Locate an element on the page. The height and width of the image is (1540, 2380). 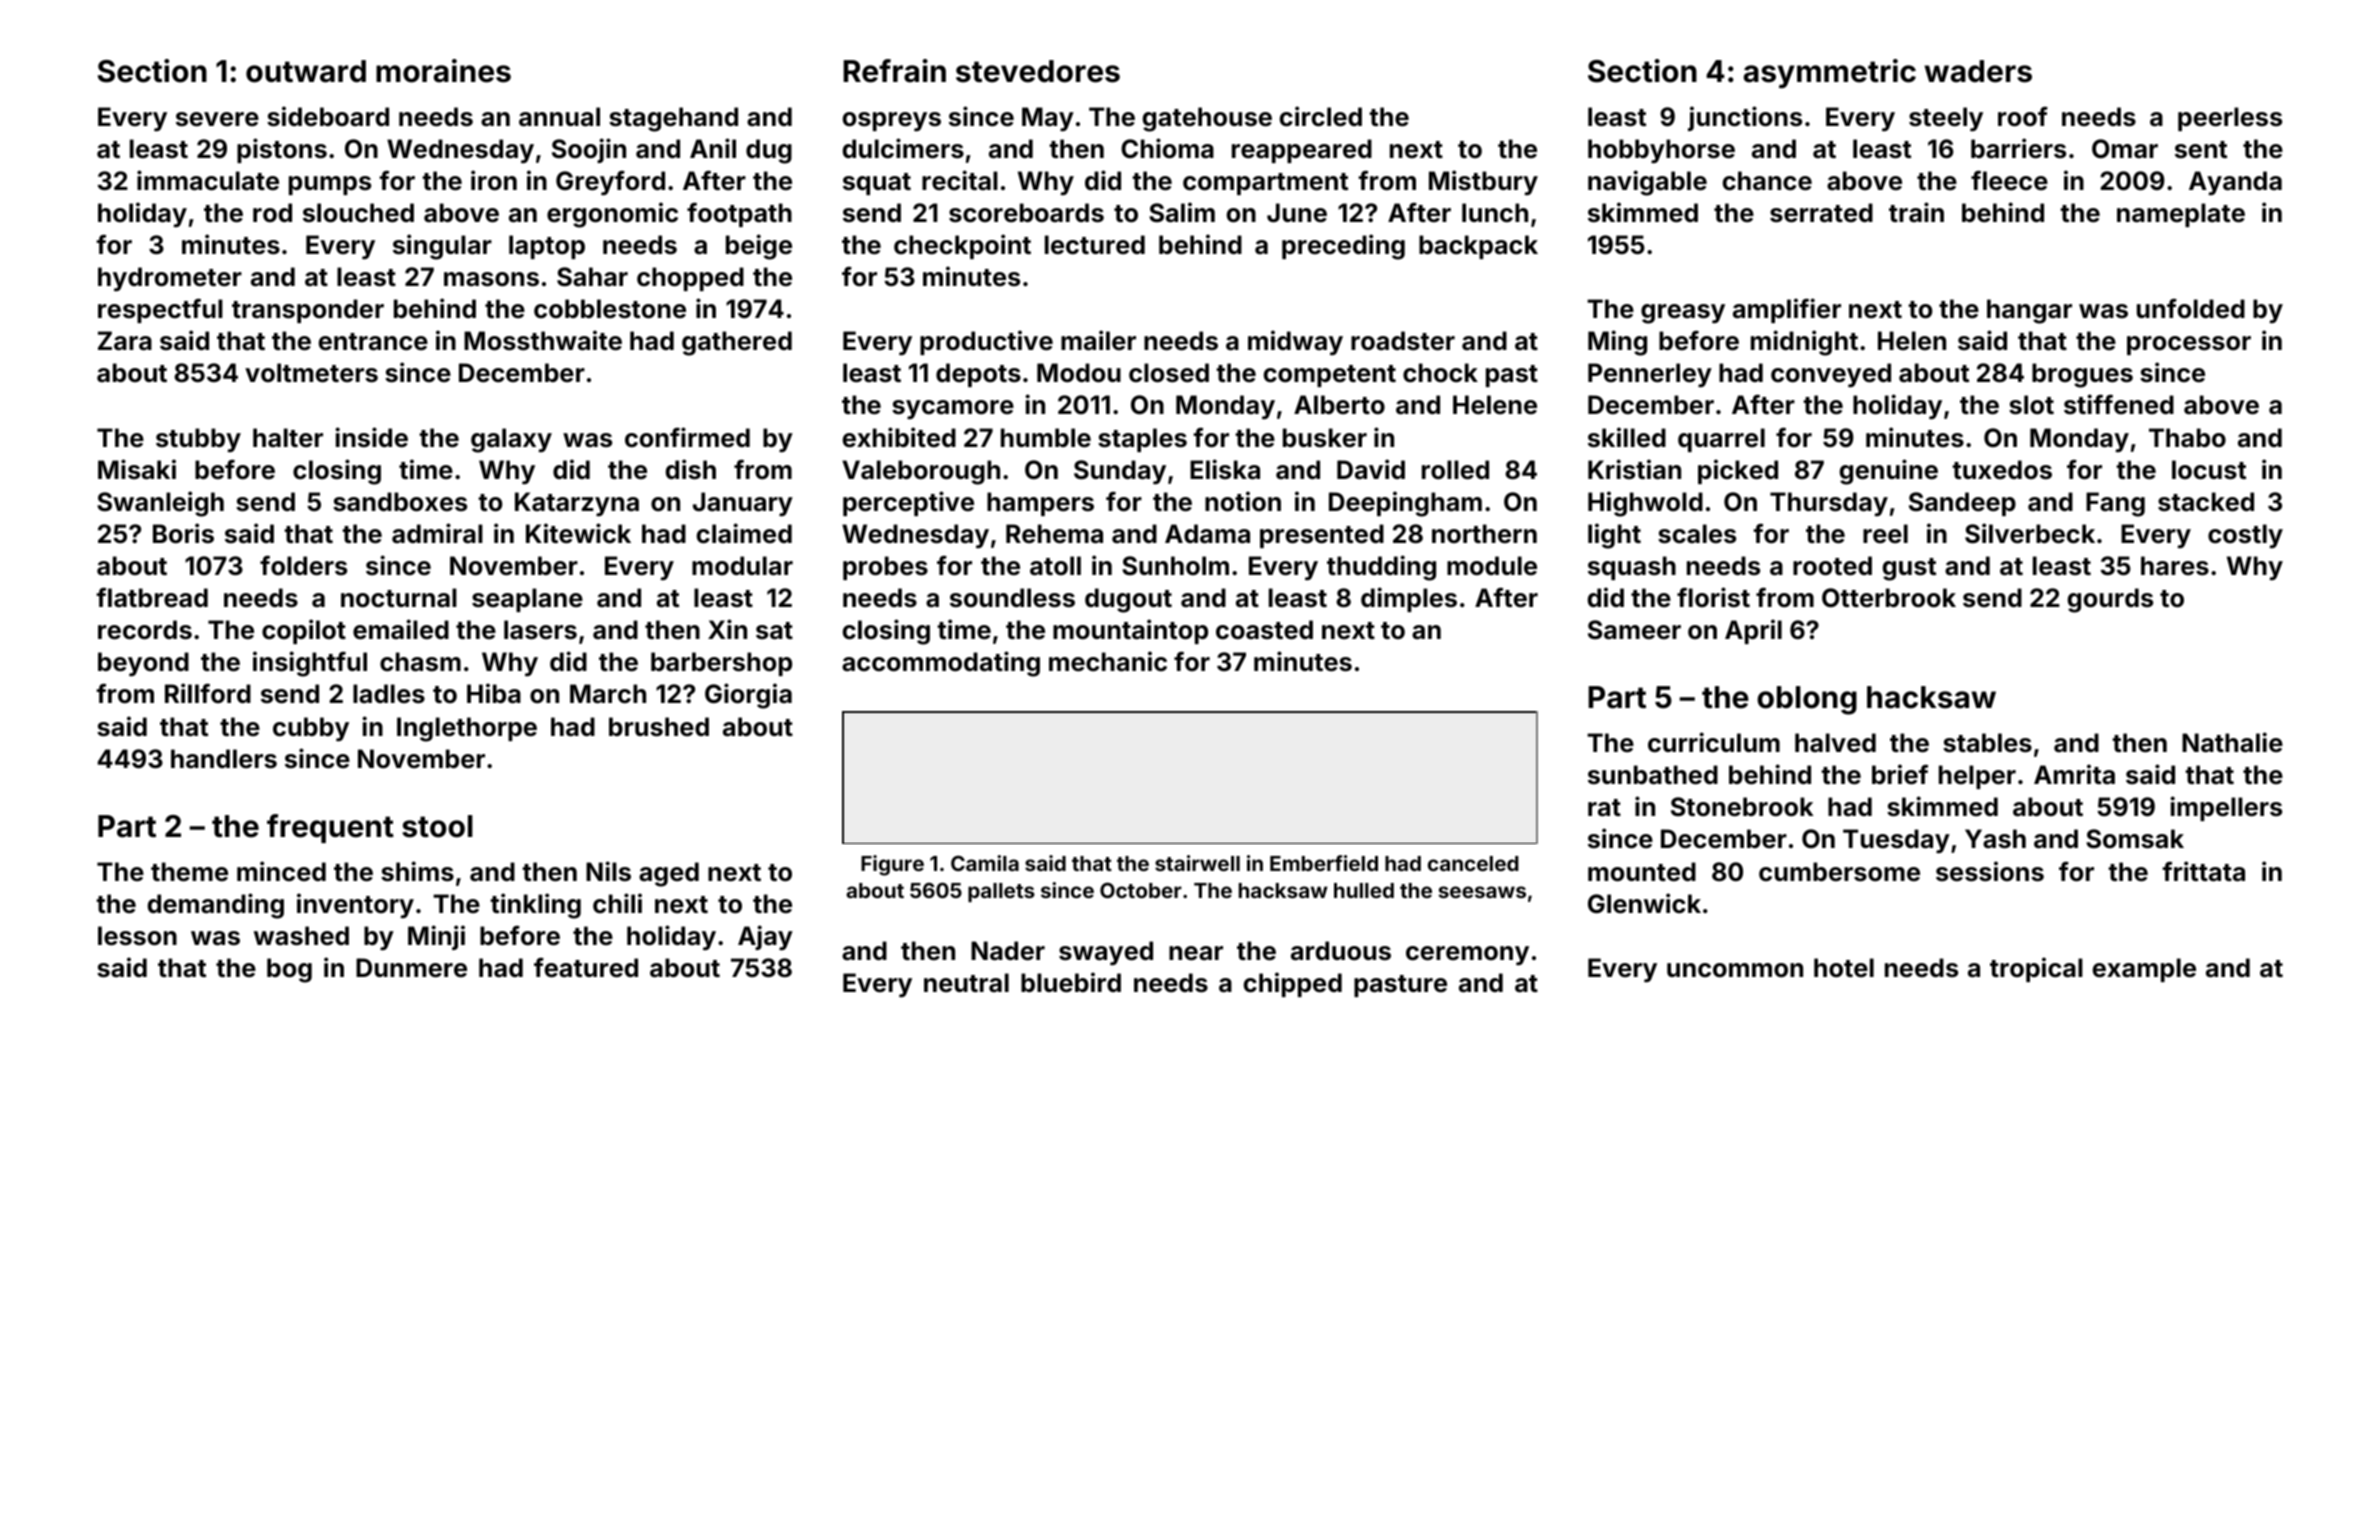
dimples is located at coordinates (1409, 599).
